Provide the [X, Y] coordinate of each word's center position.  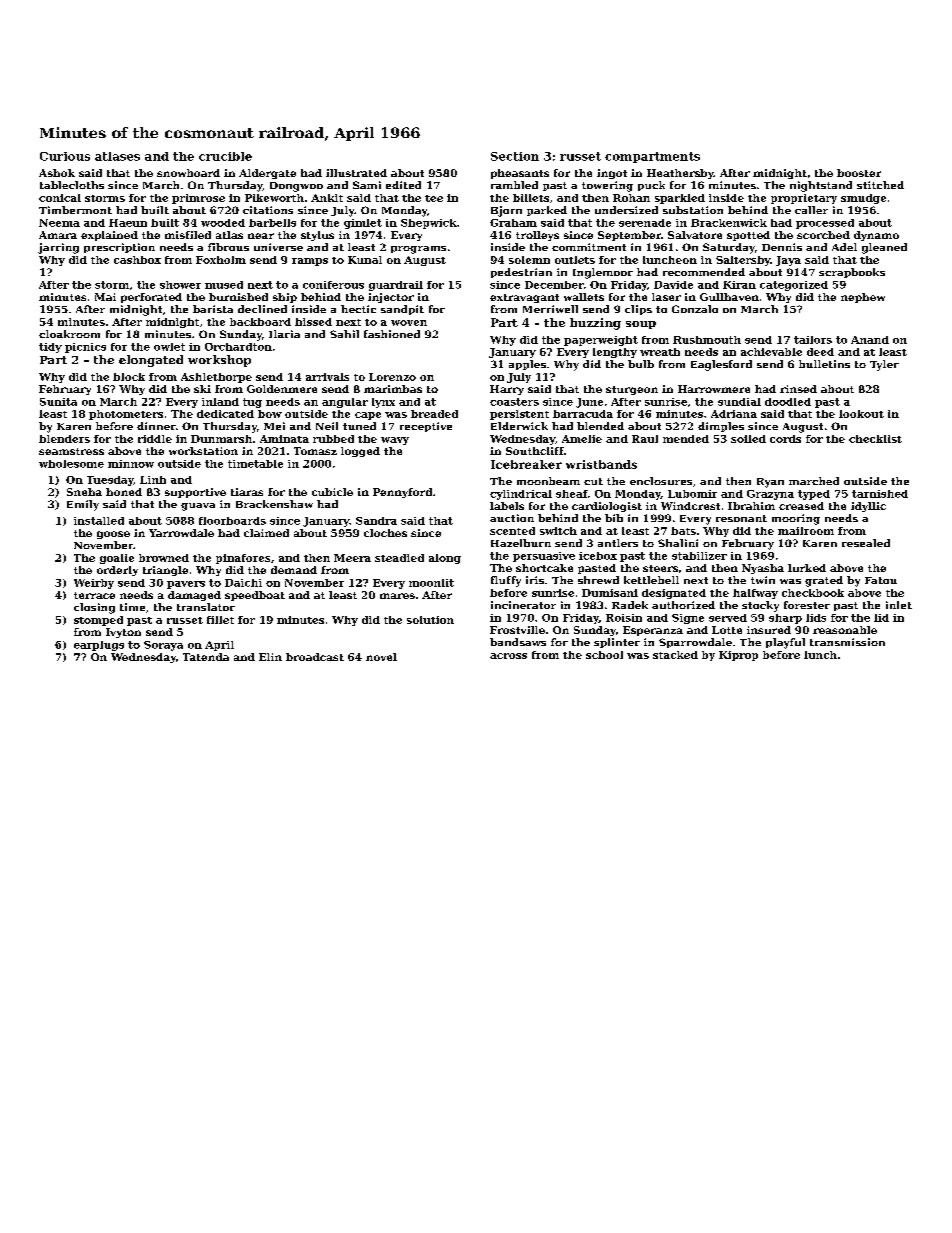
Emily [83, 505]
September [629, 236]
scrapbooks [852, 273]
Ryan [770, 483]
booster [859, 173]
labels [507, 506]
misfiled [188, 235]
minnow [131, 464]
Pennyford [402, 493]
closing [94, 608]
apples [527, 365]
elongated [151, 361]
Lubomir [692, 494]
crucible [225, 156]
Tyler [884, 365]
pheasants [520, 174]
